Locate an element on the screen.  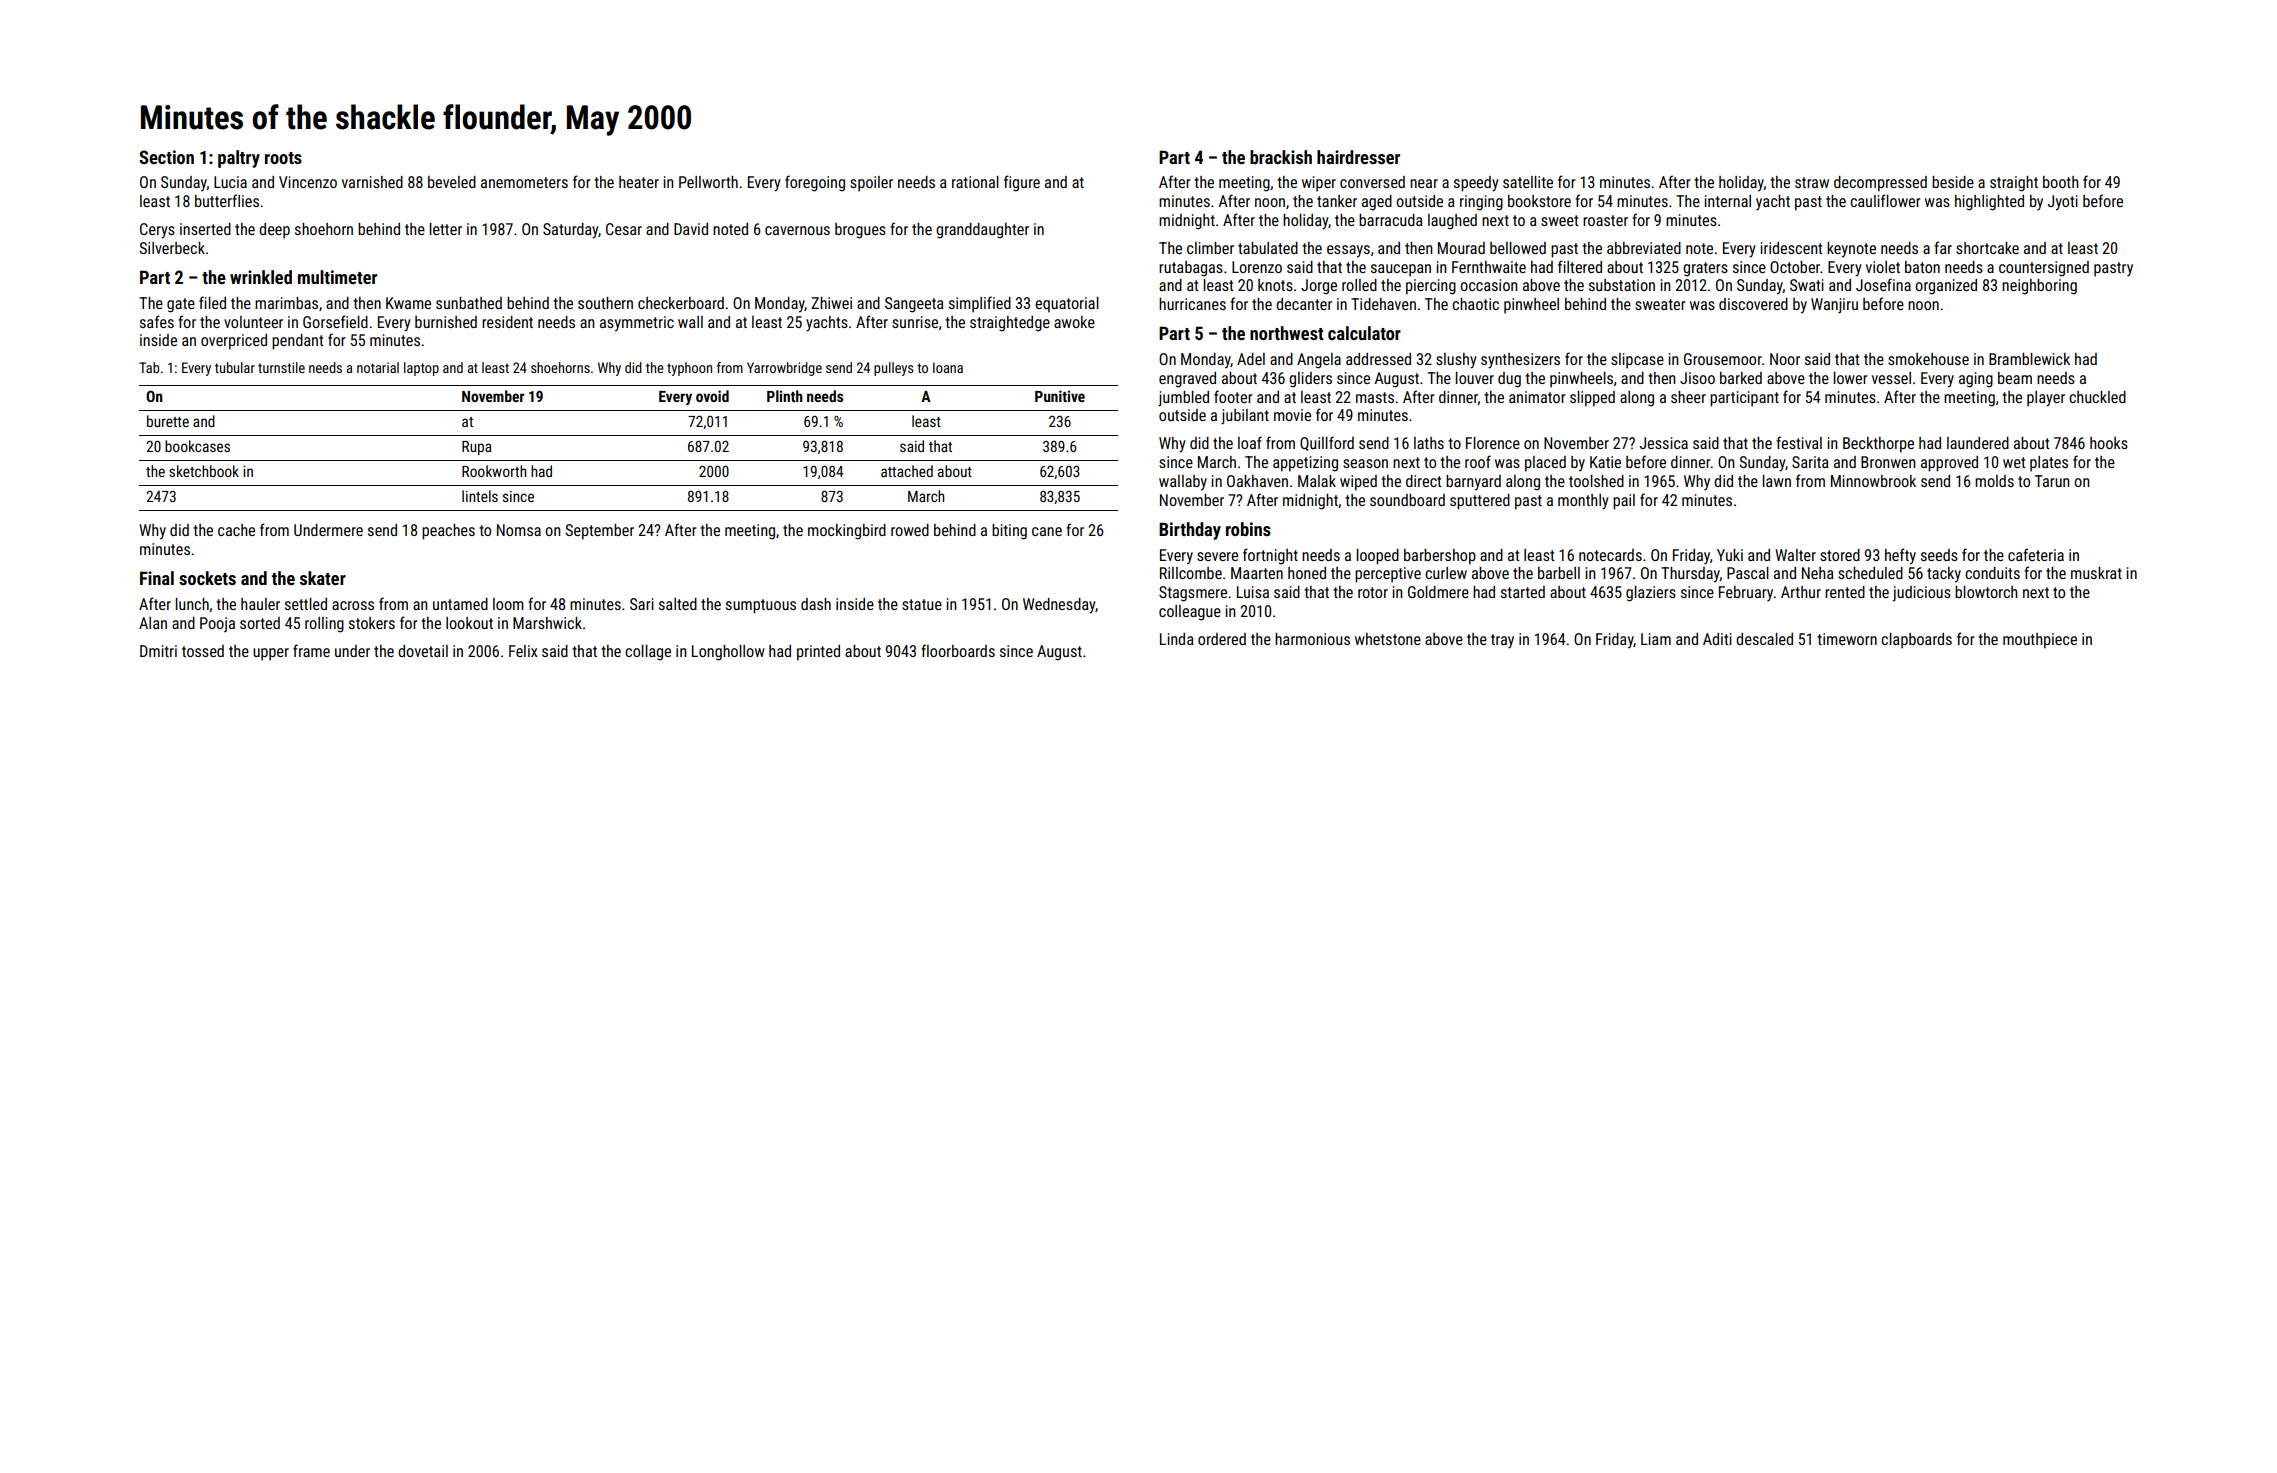
awoke is located at coordinates (1074, 322).
